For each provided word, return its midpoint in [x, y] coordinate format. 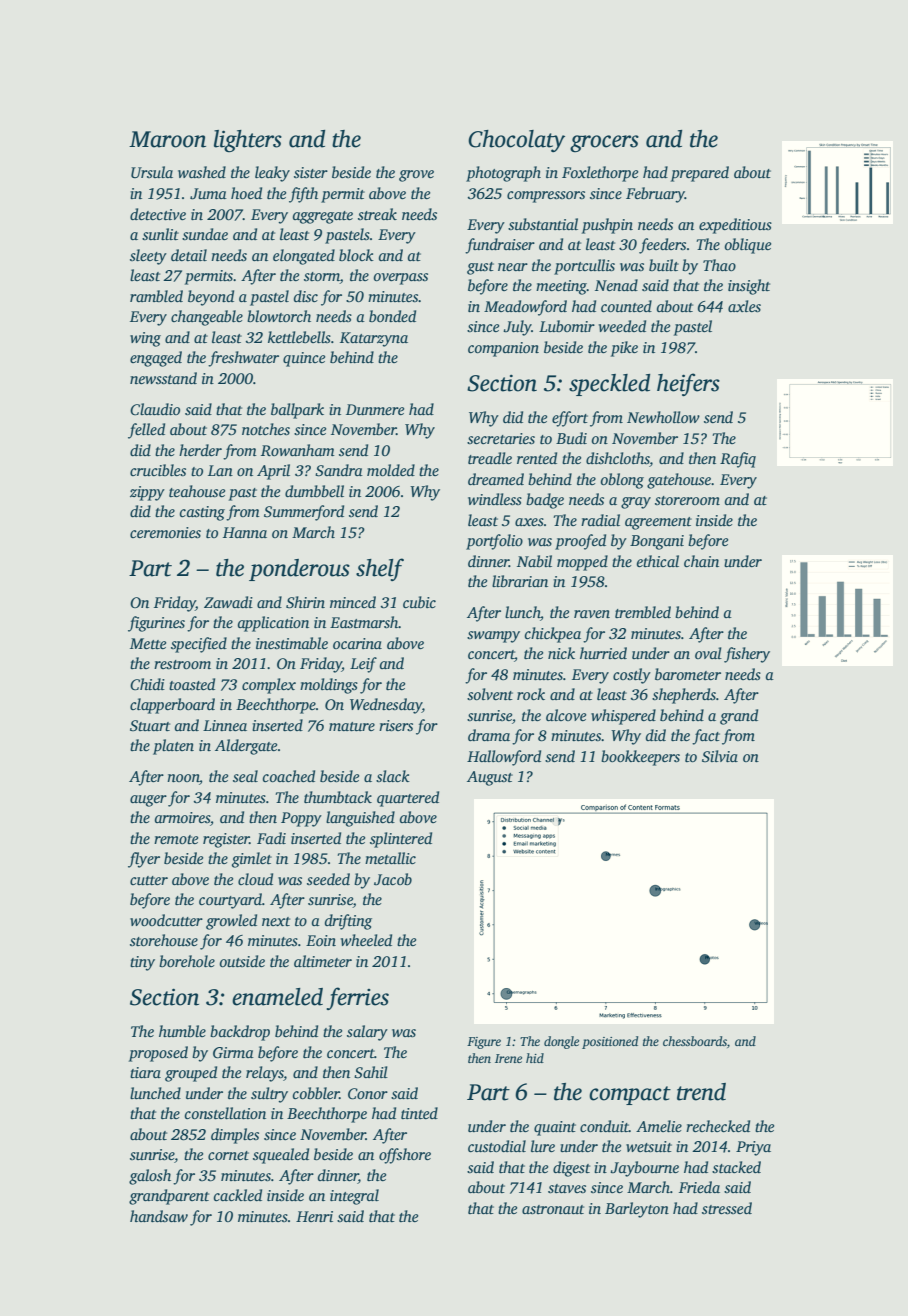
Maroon [167, 139]
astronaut [553, 1210]
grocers [604, 144]
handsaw [159, 1216]
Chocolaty [516, 141]
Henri [314, 1216]
